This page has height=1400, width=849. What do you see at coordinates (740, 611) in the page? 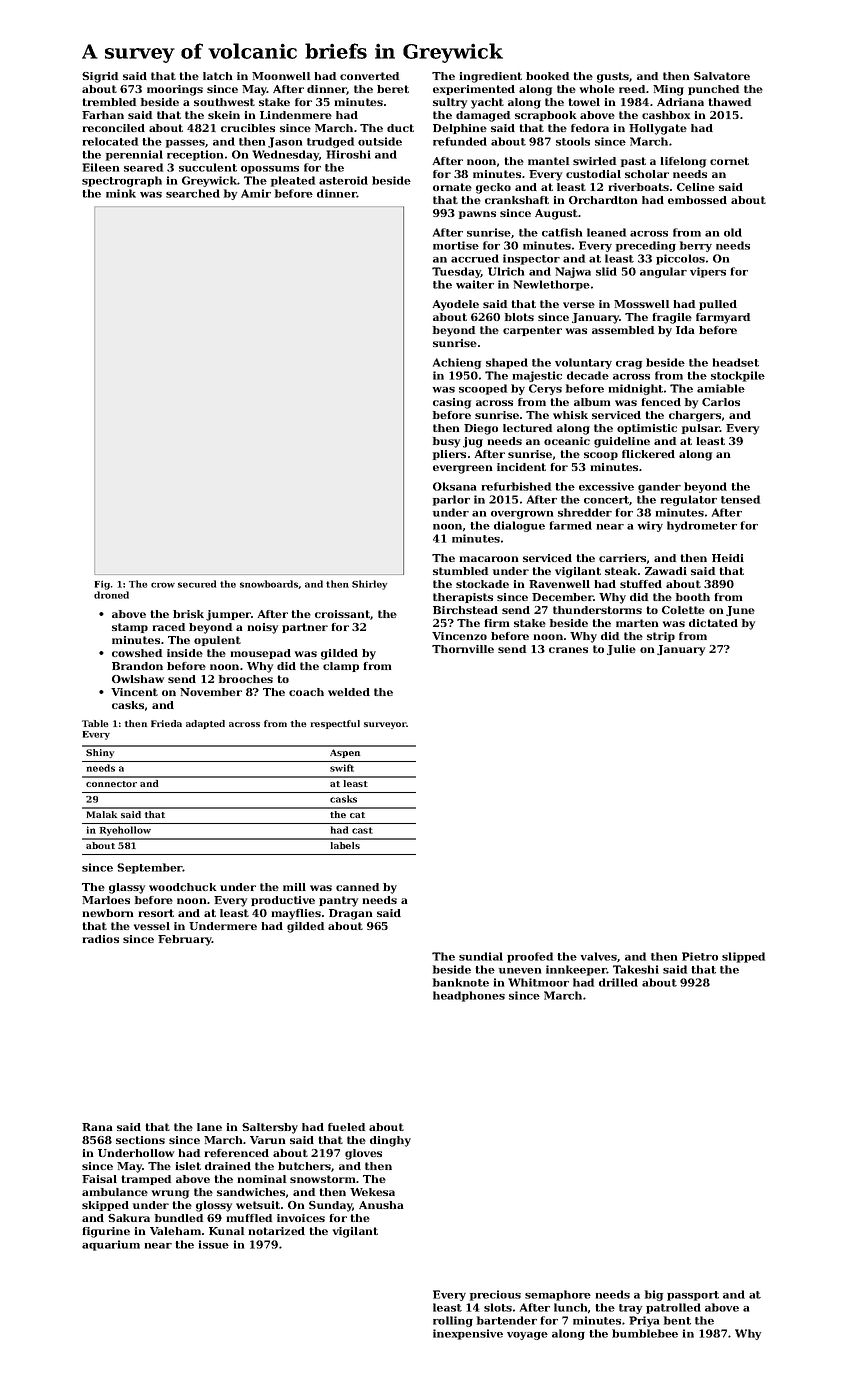
I see `June` at bounding box center [740, 611].
